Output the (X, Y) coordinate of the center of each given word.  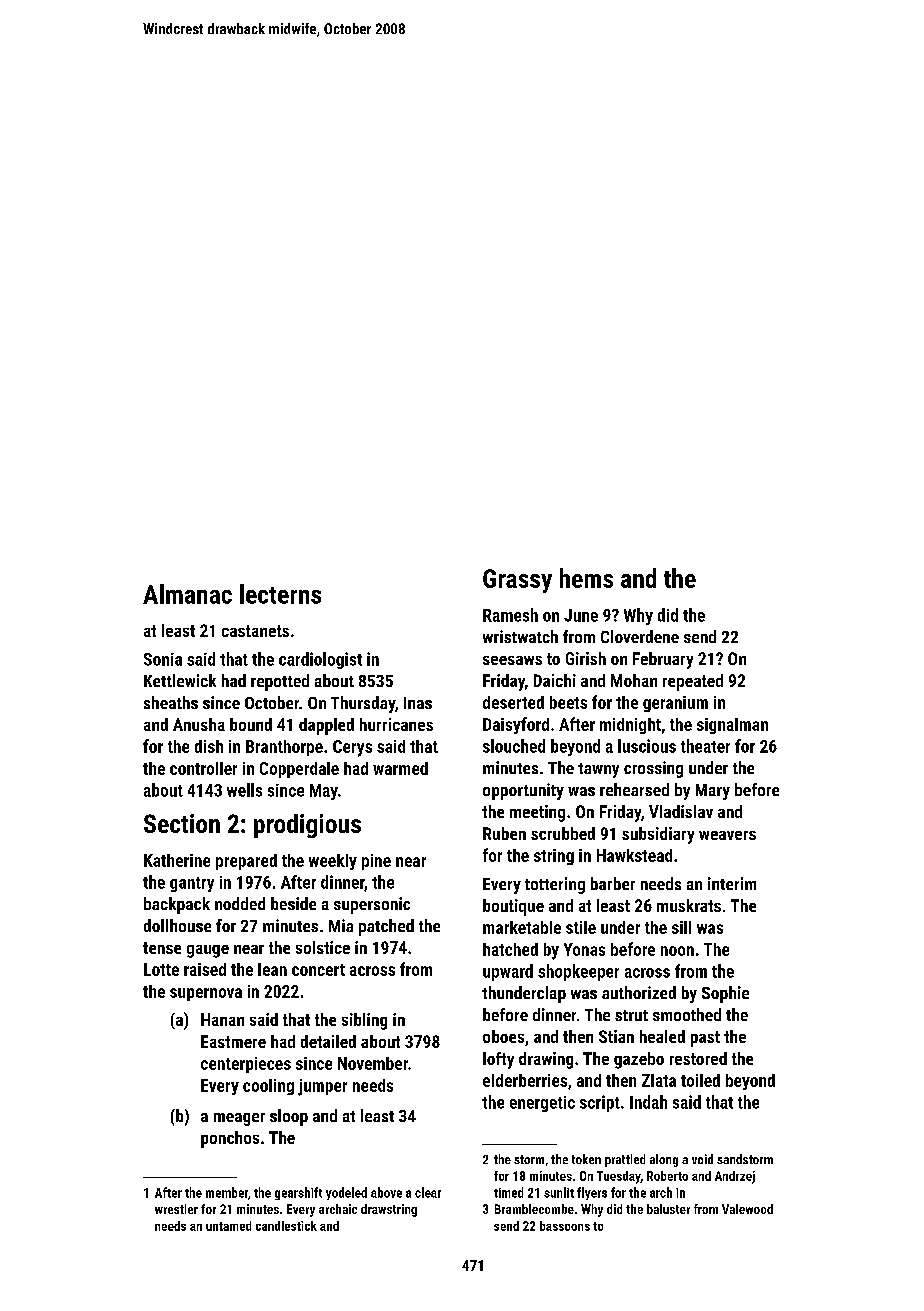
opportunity (523, 791)
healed (662, 1036)
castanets (255, 631)
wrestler (176, 1209)
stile (581, 927)
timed (508, 1192)
